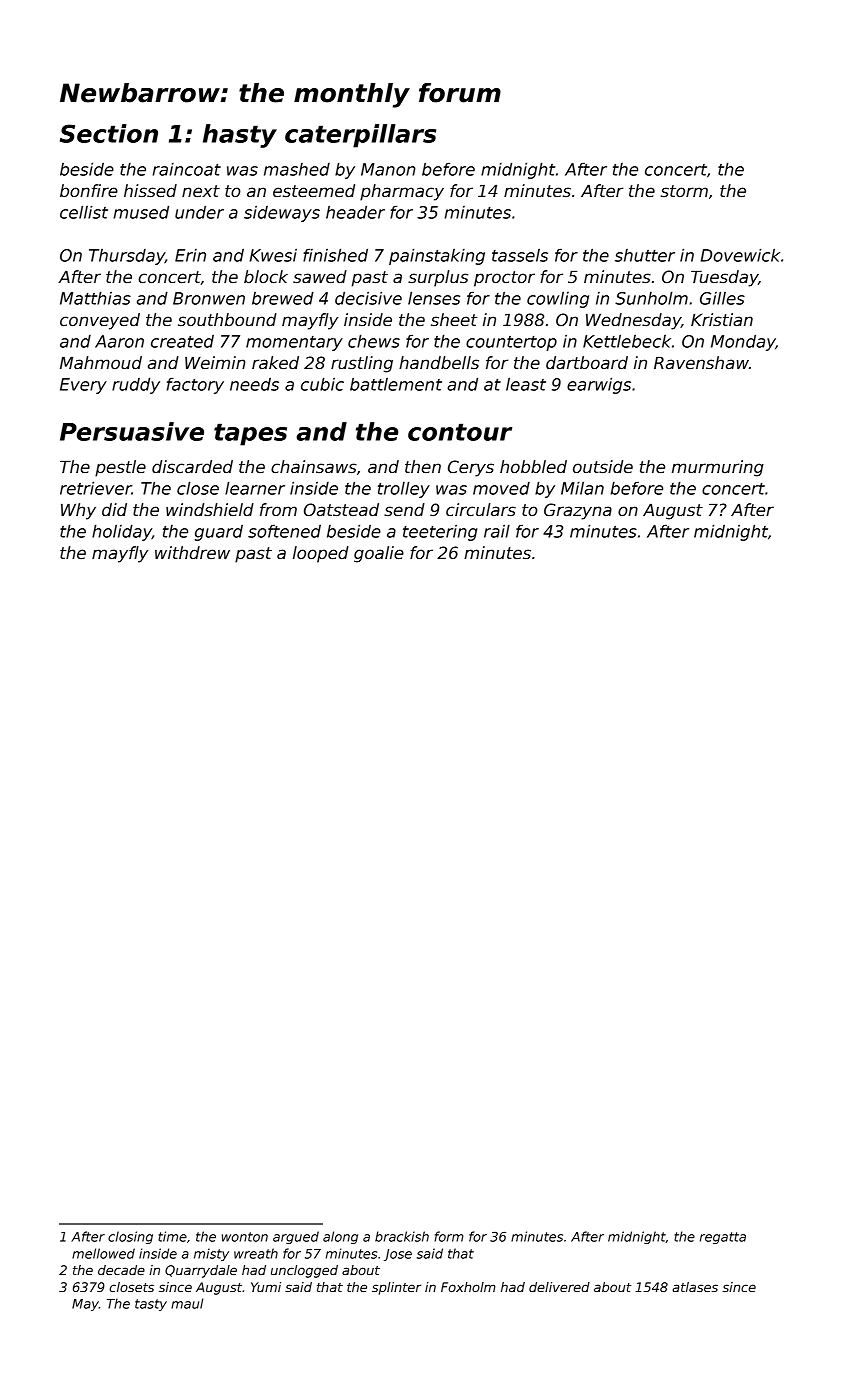  Describe the element at coordinates (684, 191) in the document. I see `storm` at that location.
